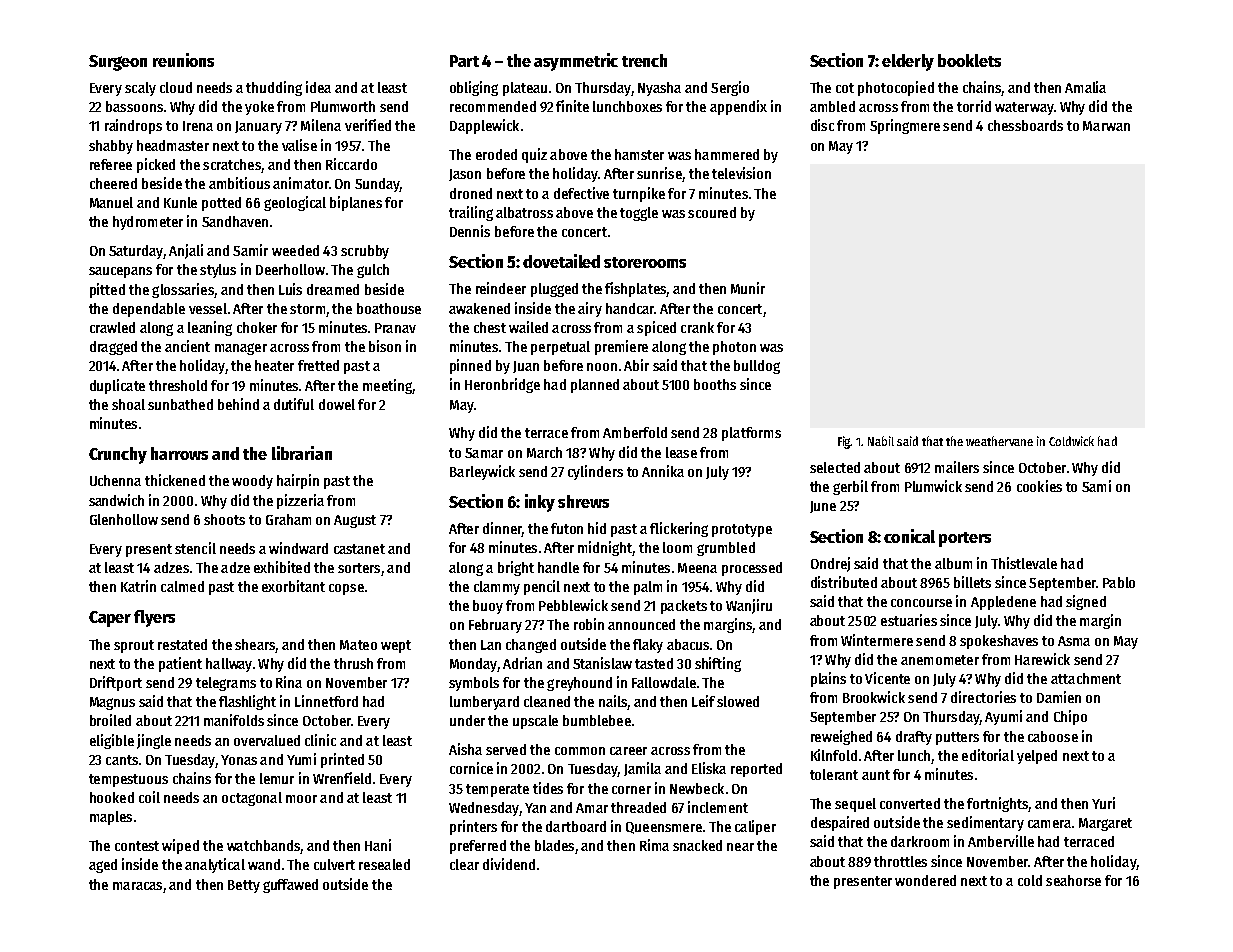 The image size is (1233, 952). Describe the element at coordinates (183, 60) in the screenshot. I see `reunions` at that location.
